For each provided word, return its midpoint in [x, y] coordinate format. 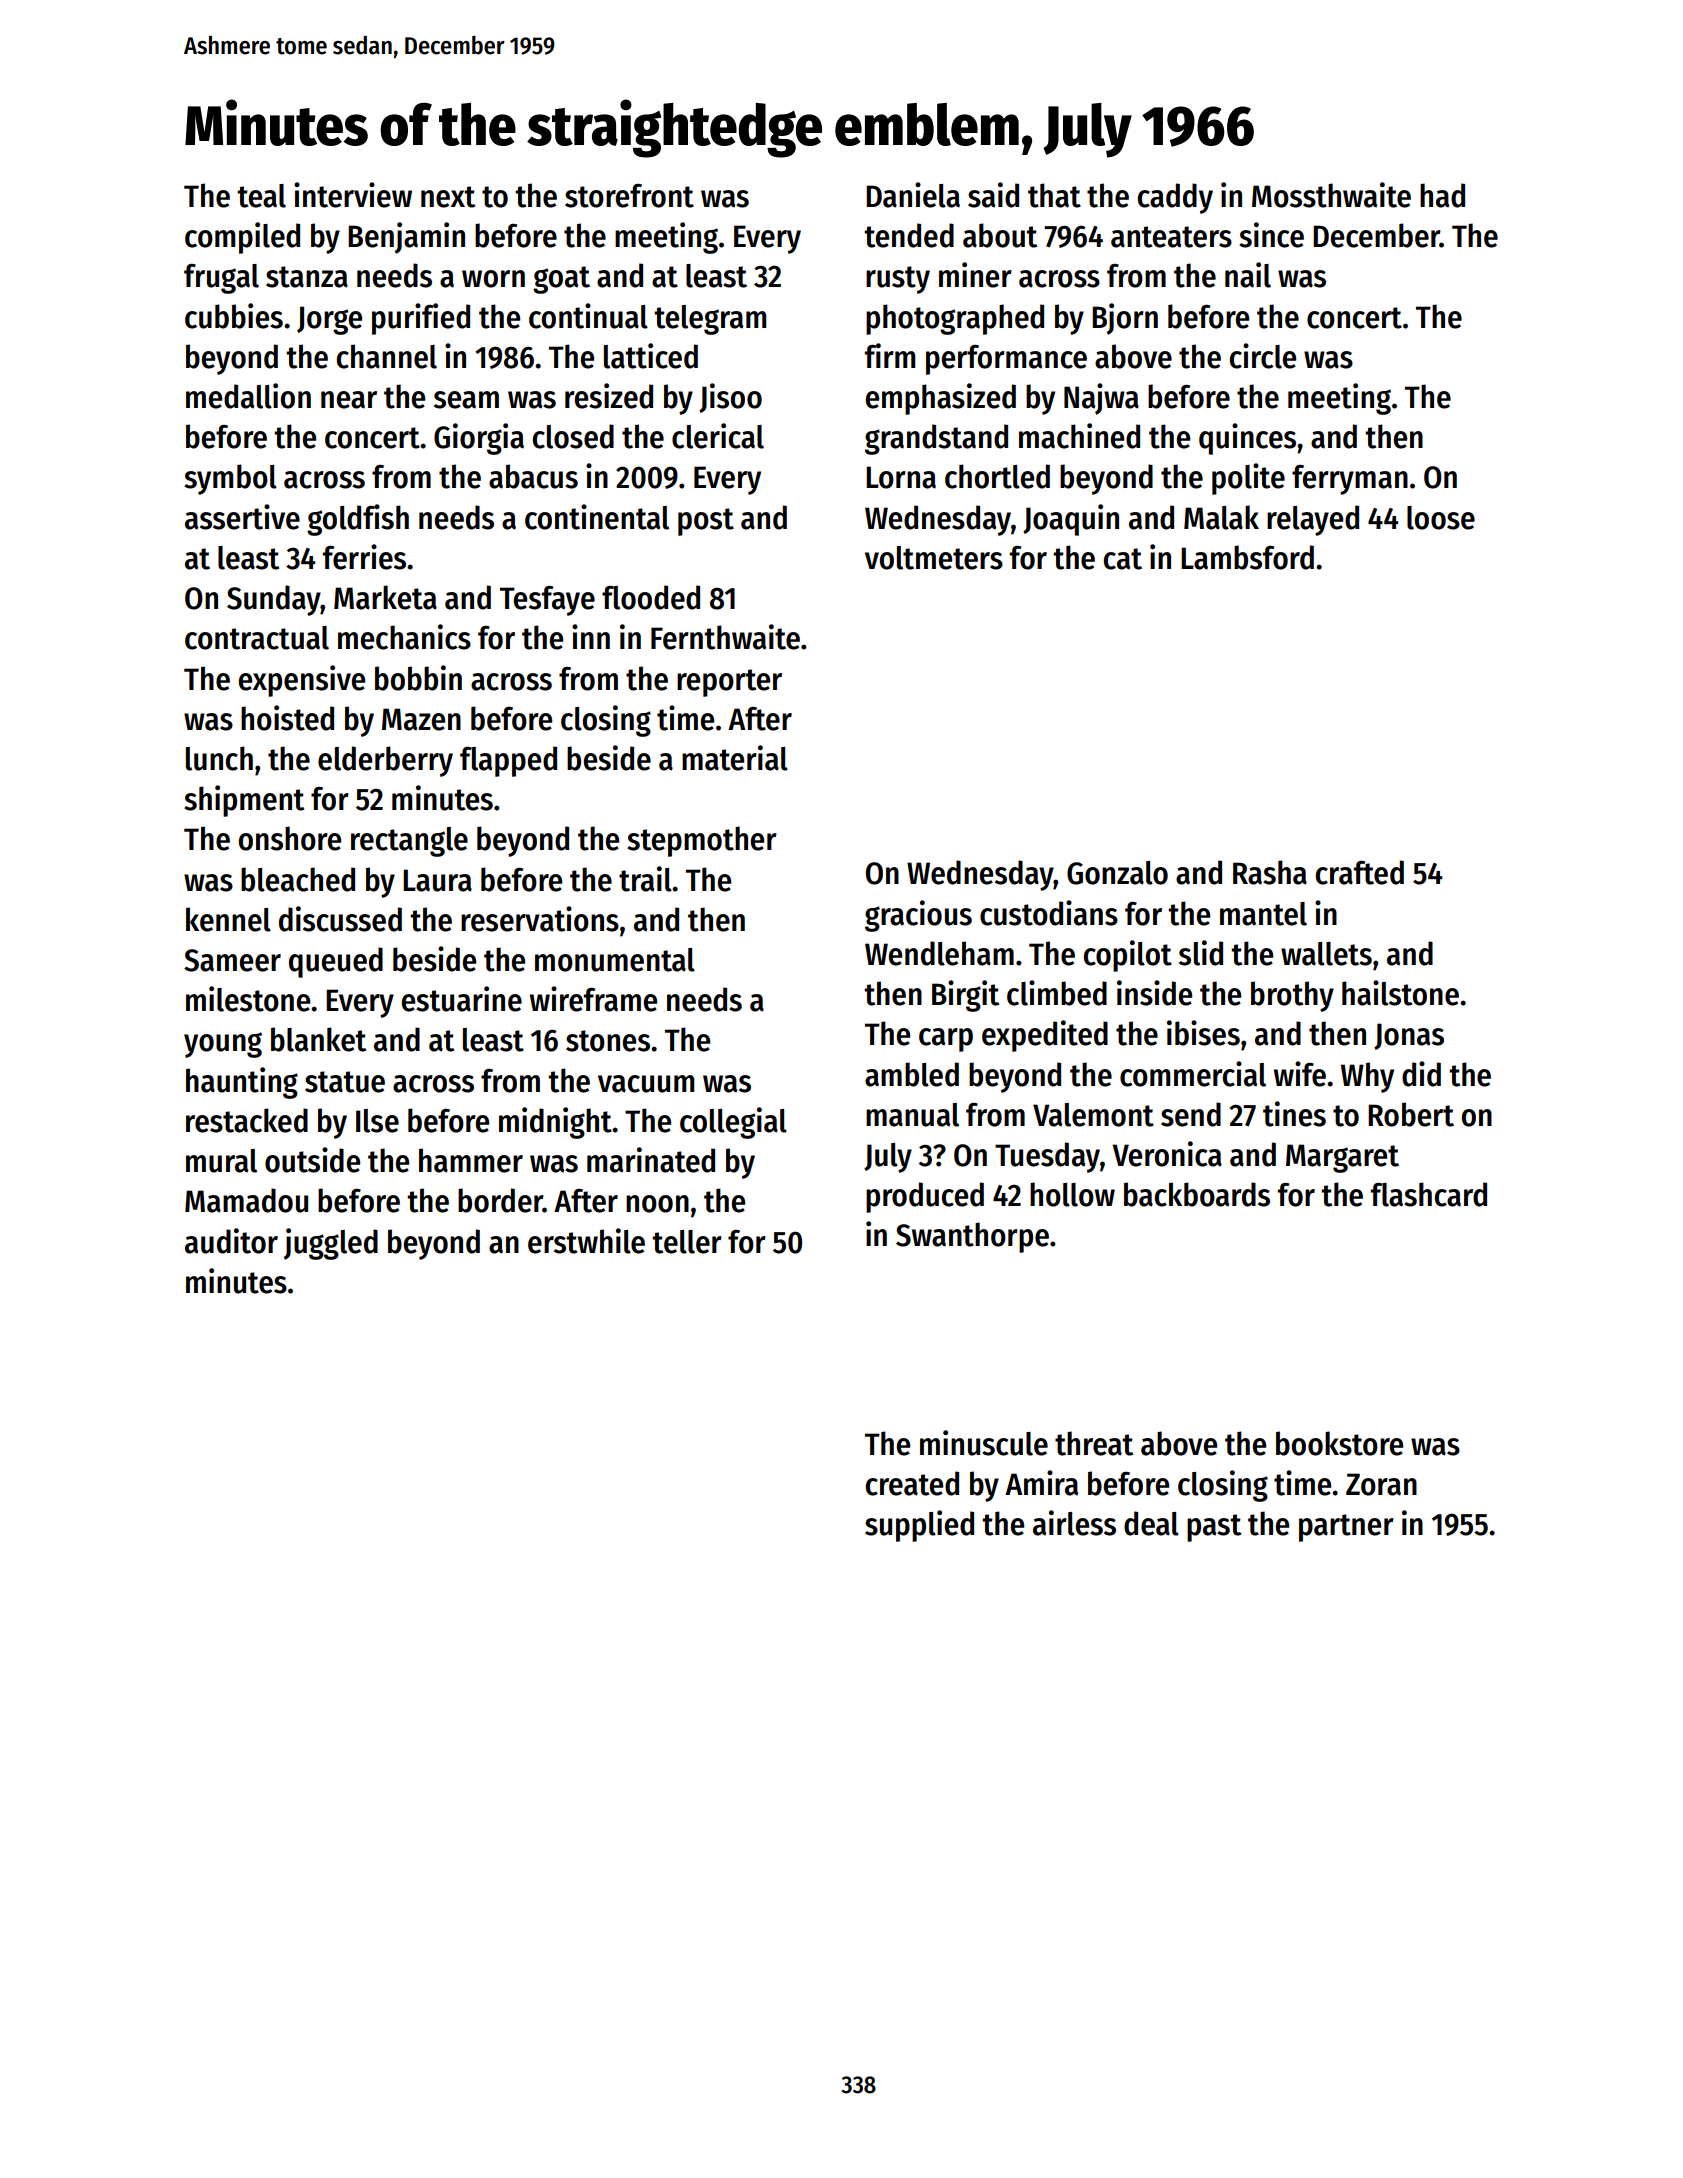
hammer [471, 1160]
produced [925, 1197]
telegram [710, 320]
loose [1441, 518]
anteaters [1171, 237]
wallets [1326, 954]
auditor [231, 1241]
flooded [651, 597]
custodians [1049, 913]
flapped [508, 761]
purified [421, 319]
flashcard [1429, 1194]
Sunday [274, 600]
